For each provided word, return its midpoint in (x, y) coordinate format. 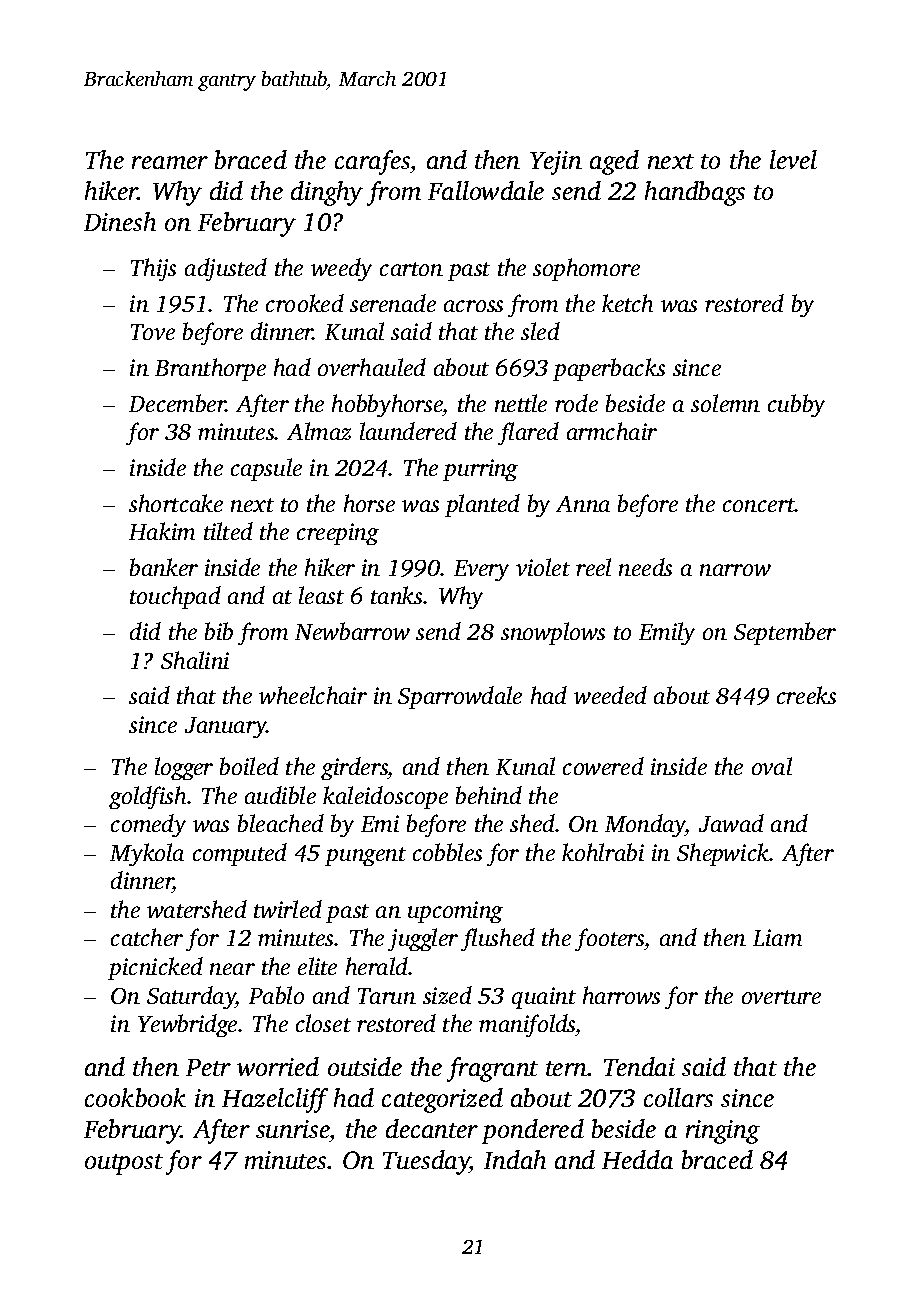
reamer (170, 162)
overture (781, 997)
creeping (338, 534)
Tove (153, 332)
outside (365, 1066)
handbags (695, 193)
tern (567, 1068)
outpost (124, 1164)
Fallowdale (486, 190)
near (232, 969)
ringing (723, 1132)
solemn (725, 403)
